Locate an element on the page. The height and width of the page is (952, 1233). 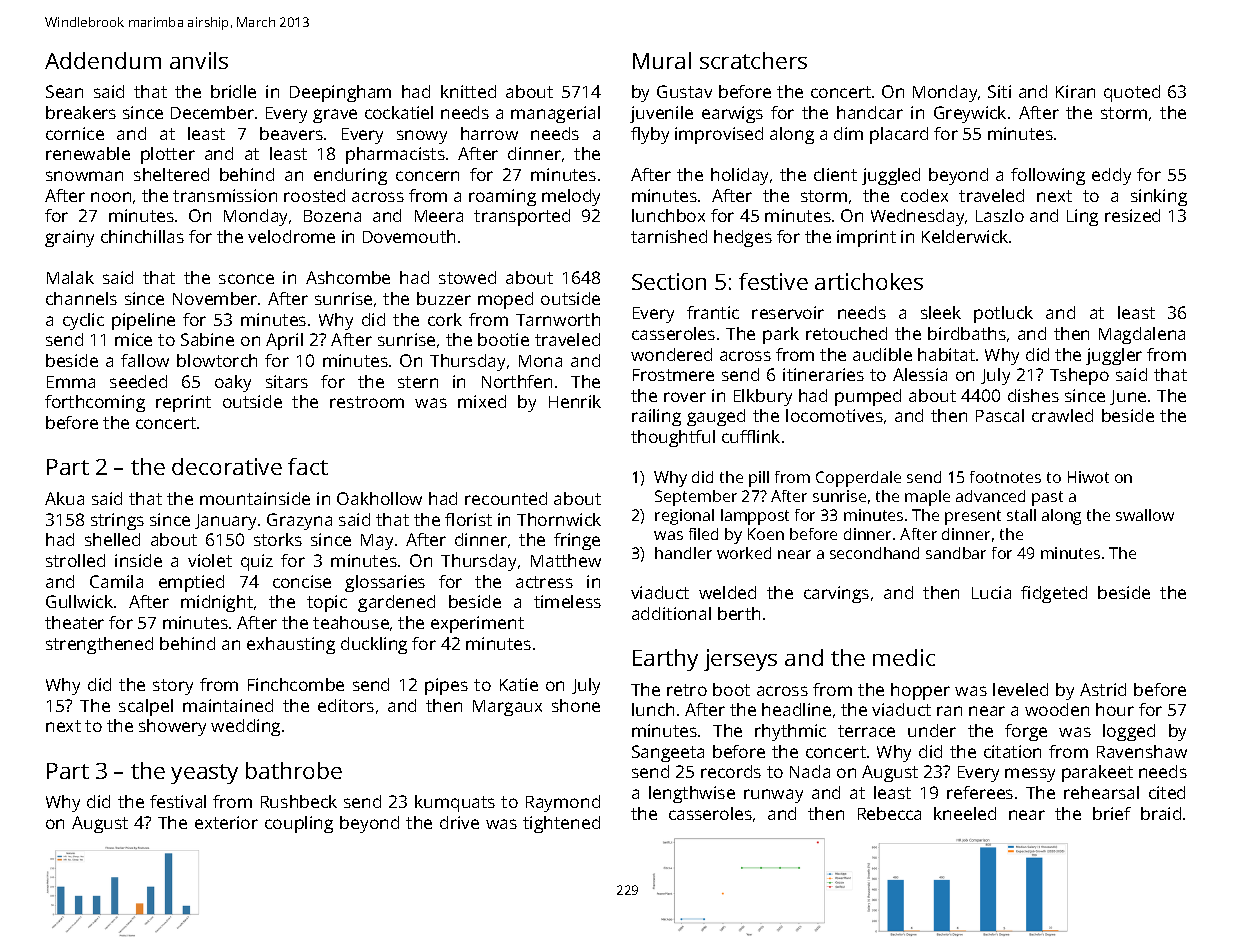
recounted is located at coordinates (506, 498).
